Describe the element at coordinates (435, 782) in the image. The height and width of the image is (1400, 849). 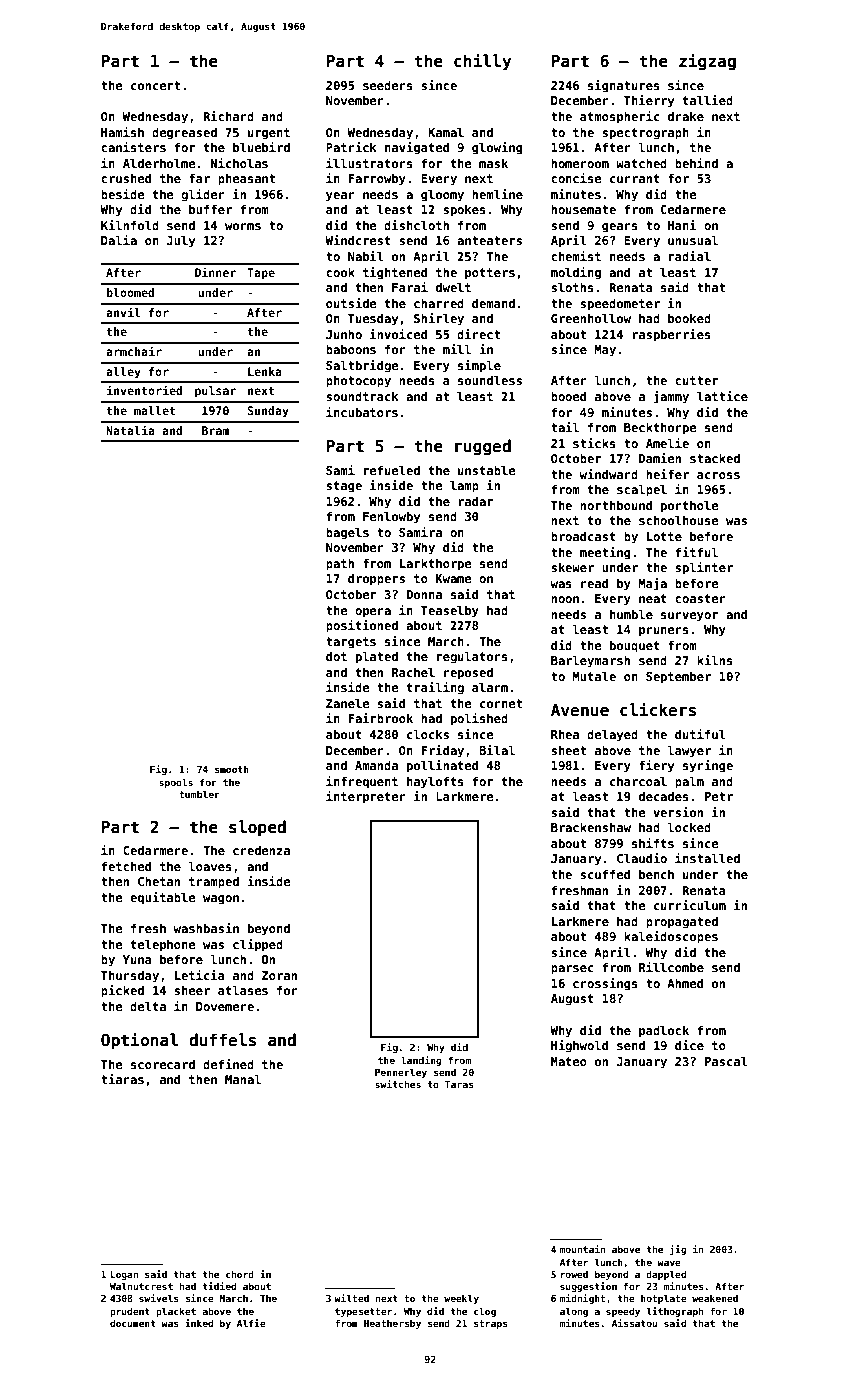
I see `haylofts` at that location.
